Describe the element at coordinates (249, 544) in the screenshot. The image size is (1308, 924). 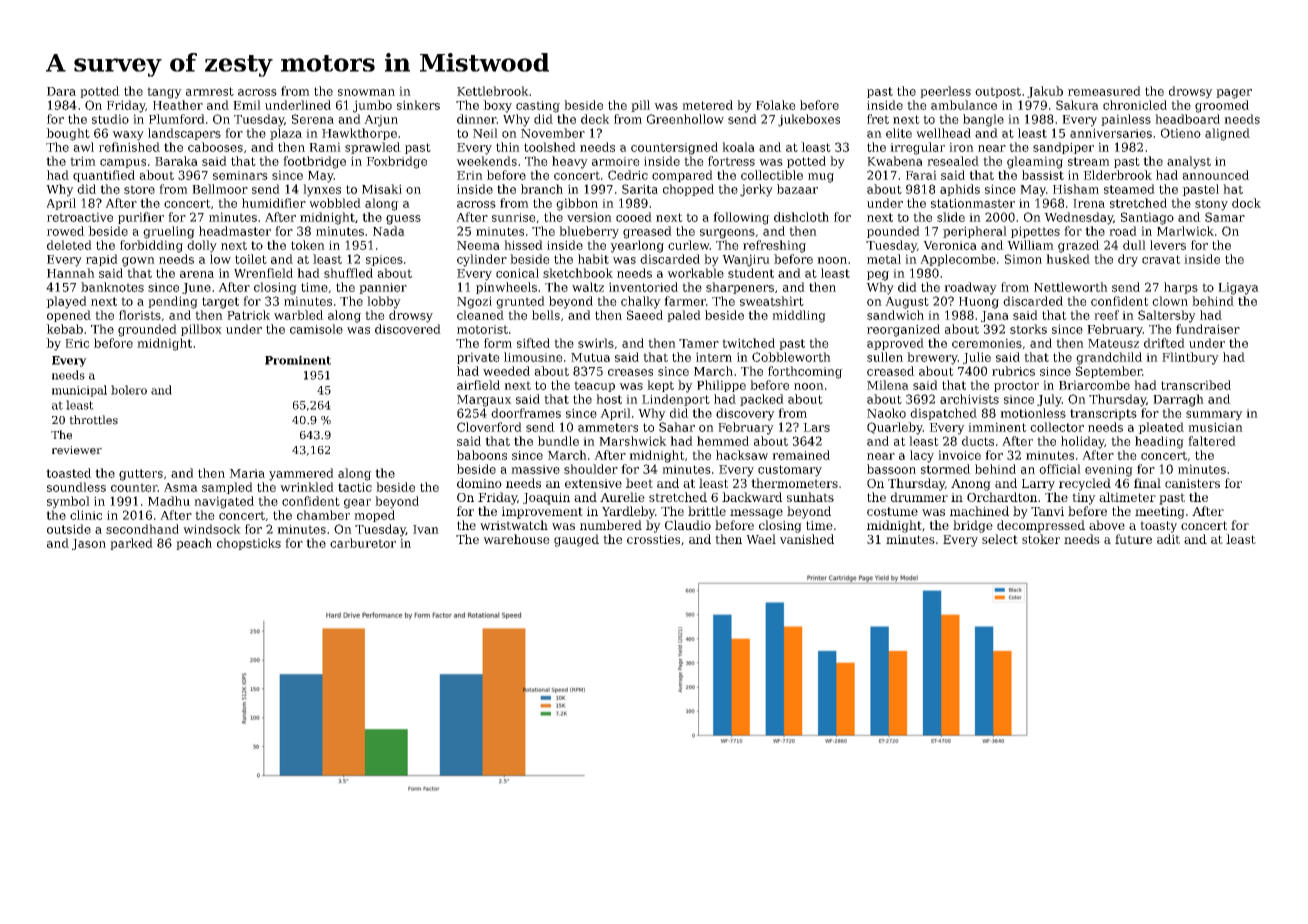
I see `chopsticks` at that location.
